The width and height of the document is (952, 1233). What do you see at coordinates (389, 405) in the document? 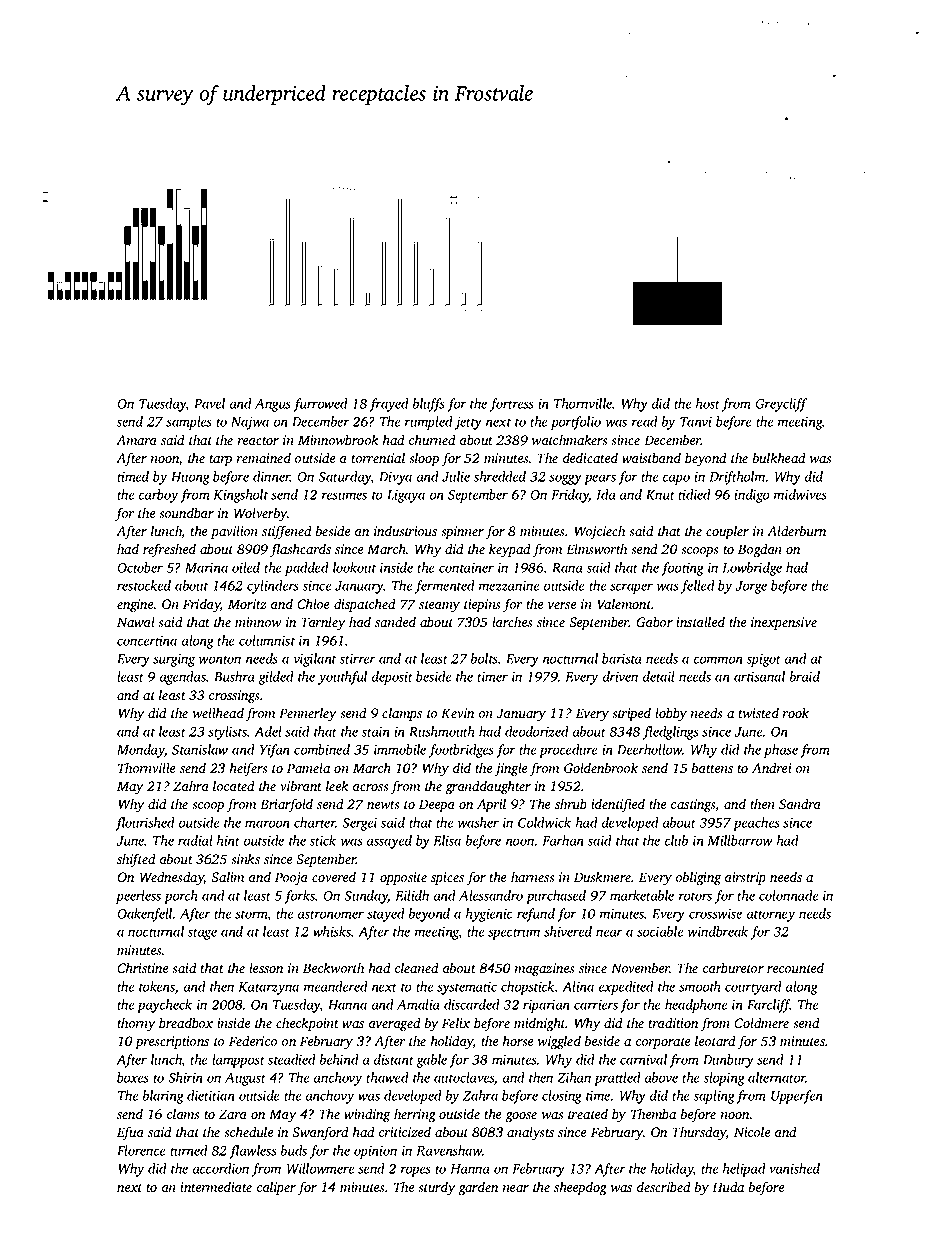
I see `frayed` at bounding box center [389, 405].
